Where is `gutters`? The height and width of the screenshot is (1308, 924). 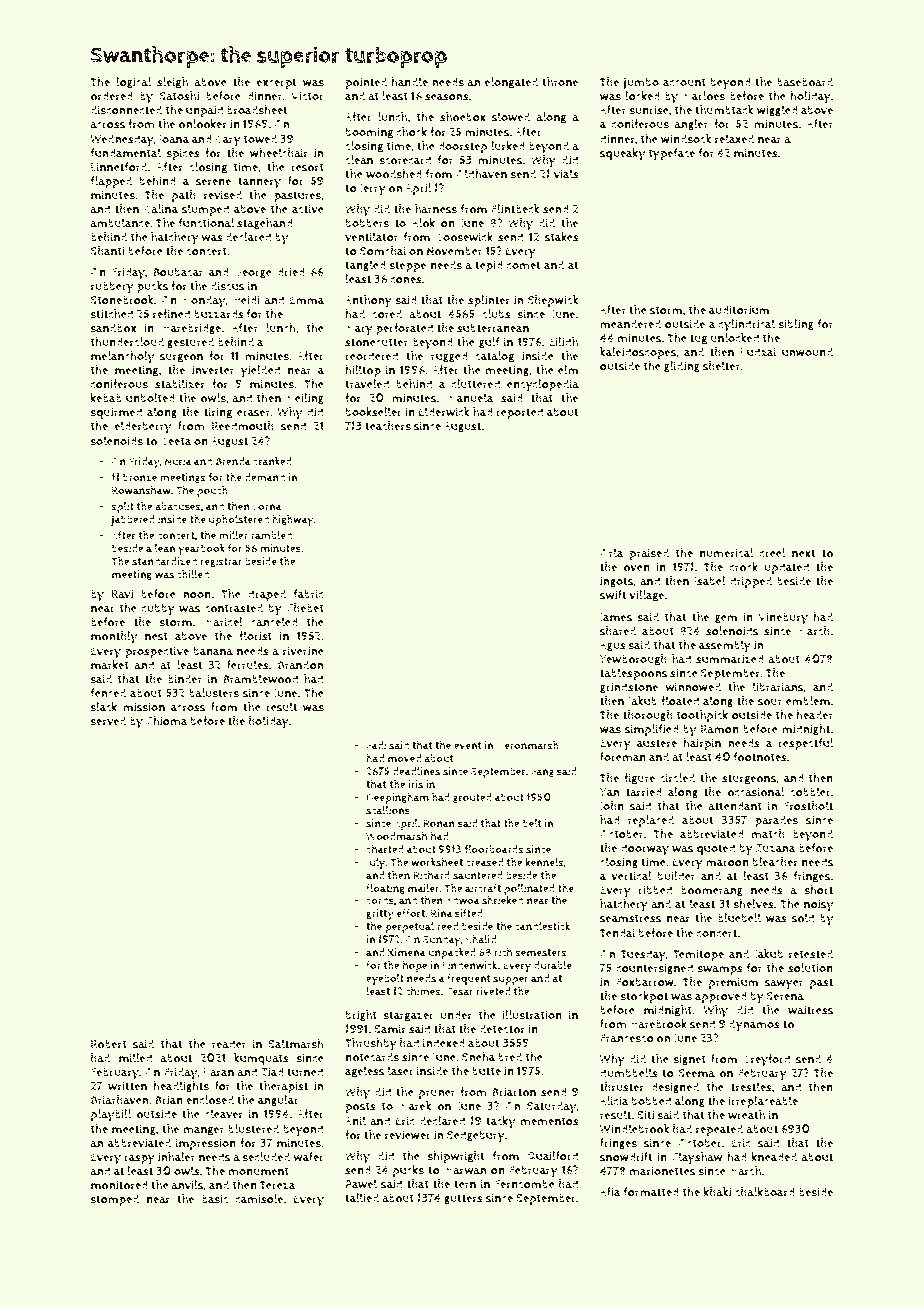
gutters is located at coordinates (463, 1199).
